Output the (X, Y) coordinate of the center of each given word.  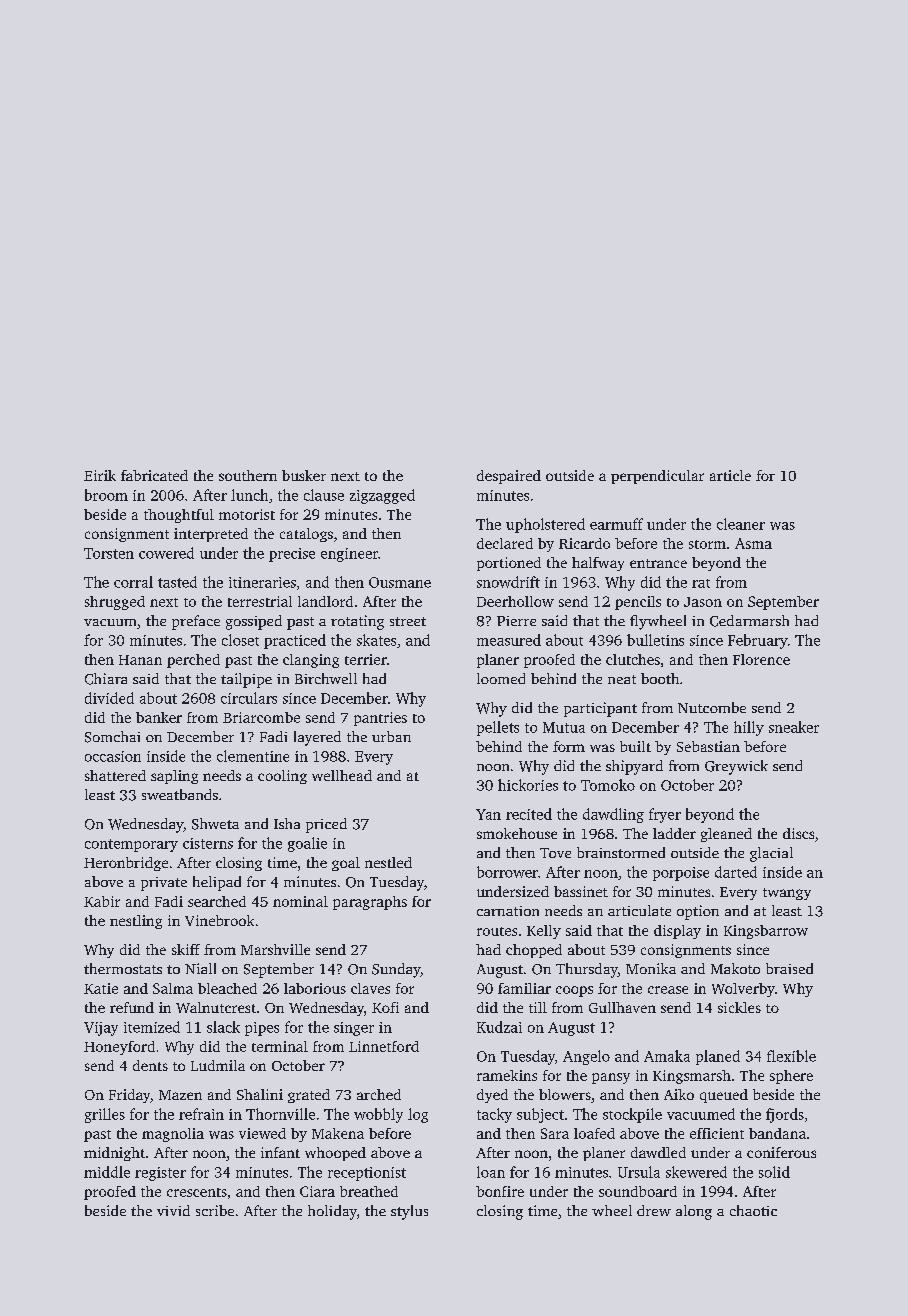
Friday (129, 1096)
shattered (115, 775)
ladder (674, 833)
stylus (409, 1212)
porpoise (681, 874)
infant (280, 1152)
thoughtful (179, 516)
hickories (528, 785)
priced (326, 825)
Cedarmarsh (749, 621)
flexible (791, 1056)
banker (159, 717)
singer (354, 1029)
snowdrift (508, 582)
